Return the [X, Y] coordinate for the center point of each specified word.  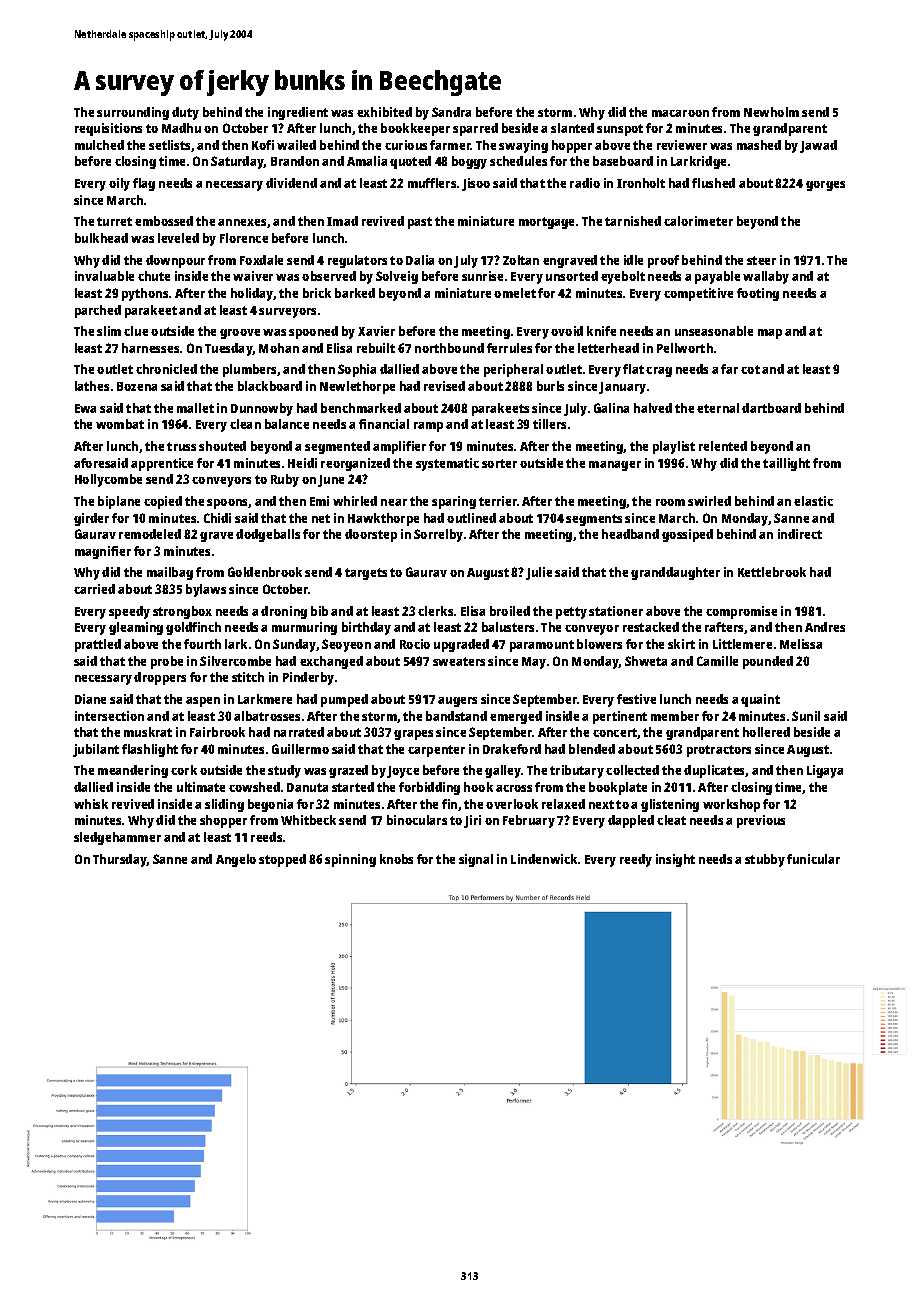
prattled [98, 645]
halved [653, 408]
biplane [119, 502]
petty [571, 613]
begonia [270, 805]
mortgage [546, 223]
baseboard [623, 161]
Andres [825, 627]
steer [761, 260]
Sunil [806, 716]
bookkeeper [415, 129]
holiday [252, 294]
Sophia [357, 370]
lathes [92, 386]
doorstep [371, 535]
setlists [169, 145]
